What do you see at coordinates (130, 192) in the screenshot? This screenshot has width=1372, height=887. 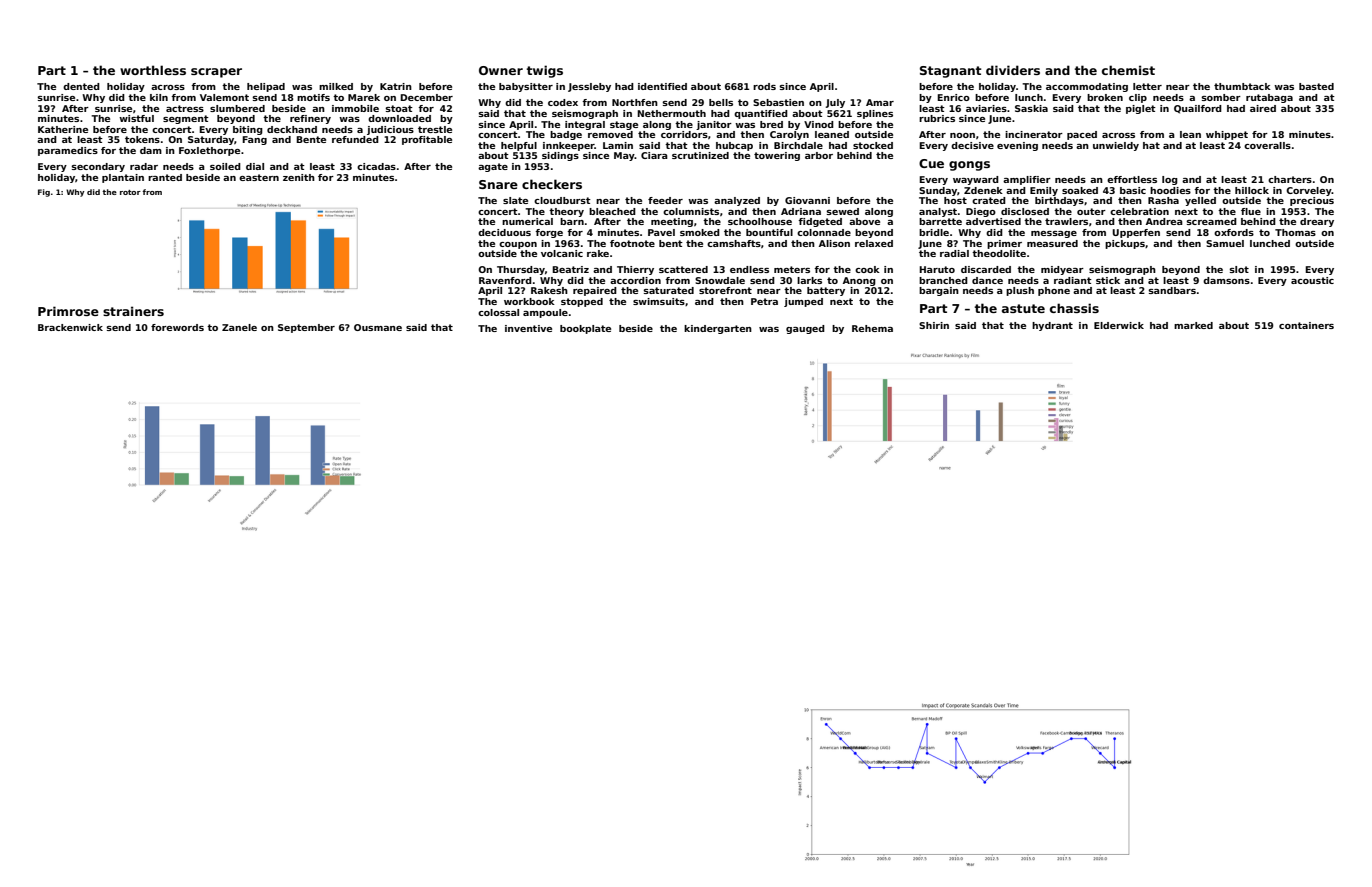 I see `rotor` at bounding box center [130, 192].
